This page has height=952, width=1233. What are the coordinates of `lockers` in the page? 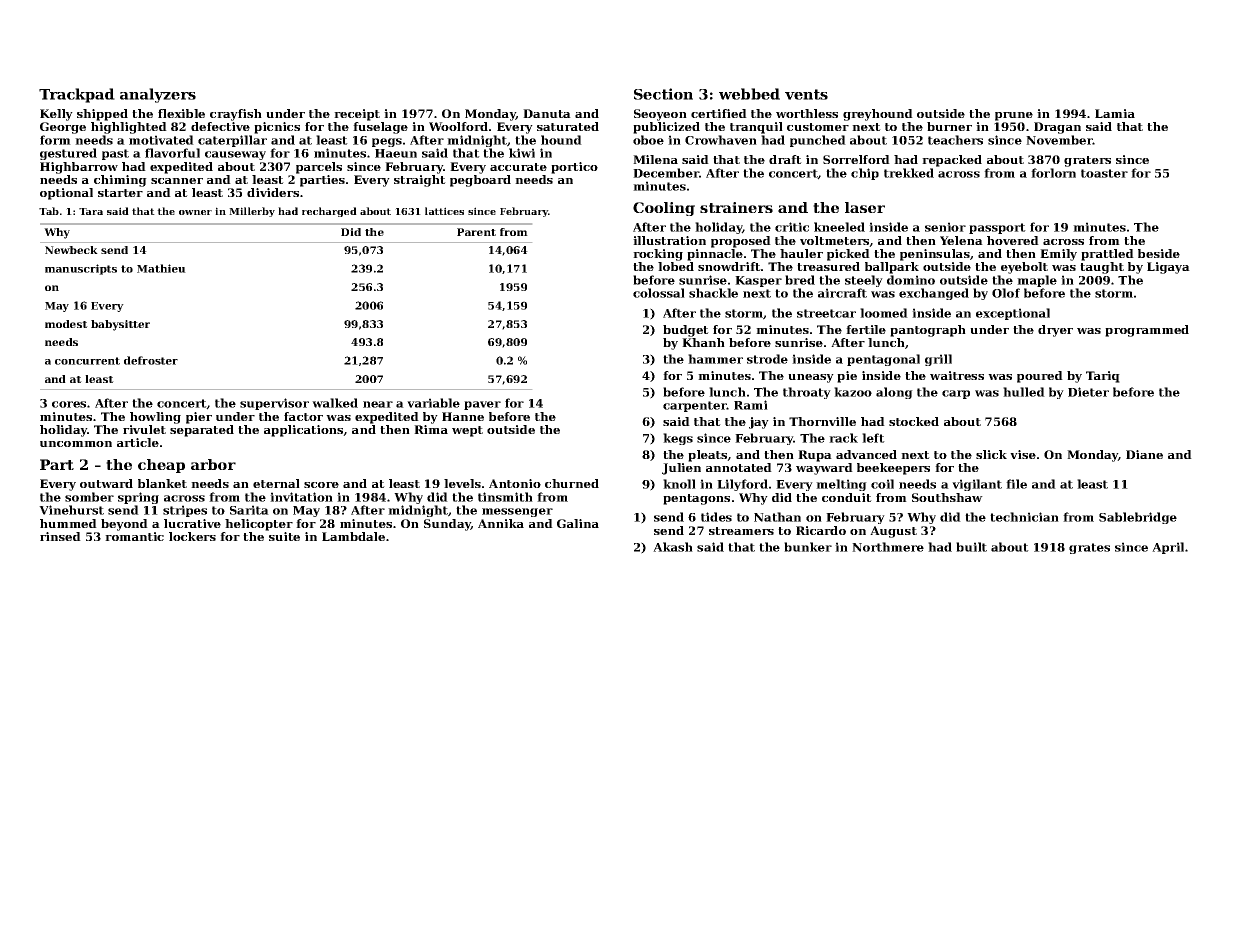 It's located at (192, 536).
